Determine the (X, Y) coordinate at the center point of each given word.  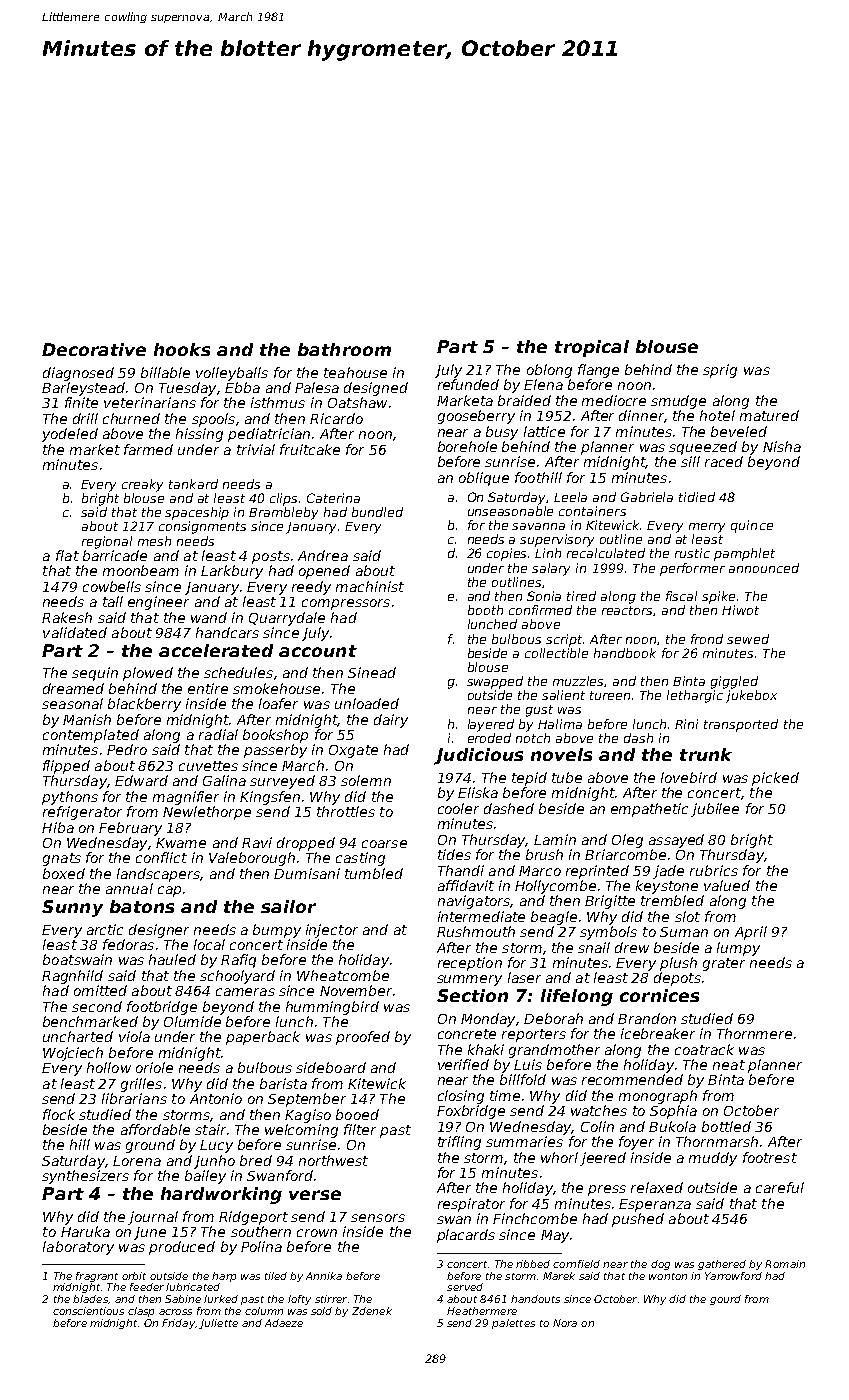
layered (491, 725)
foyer (636, 1143)
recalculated (606, 553)
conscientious (88, 1311)
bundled (377, 512)
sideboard (331, 1067)
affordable (155, 1129)
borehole (467, 446)
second (97, 1006)
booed (357, 1114)
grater (724, 964)
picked (775, 779)
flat (67, 555)
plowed (148, 674)
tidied (697, 497)
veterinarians (150, 402)
